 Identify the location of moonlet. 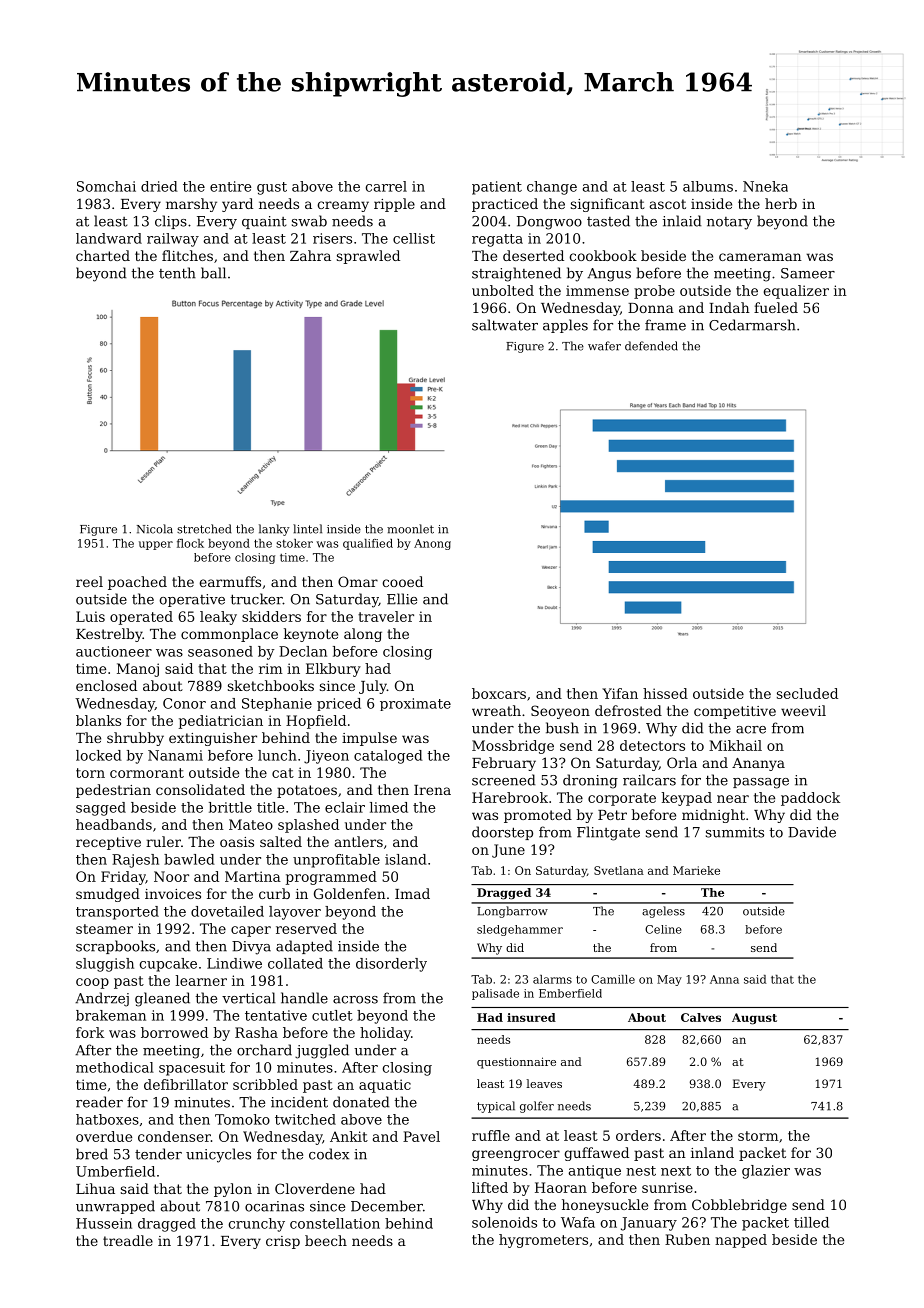
(410, 529).
